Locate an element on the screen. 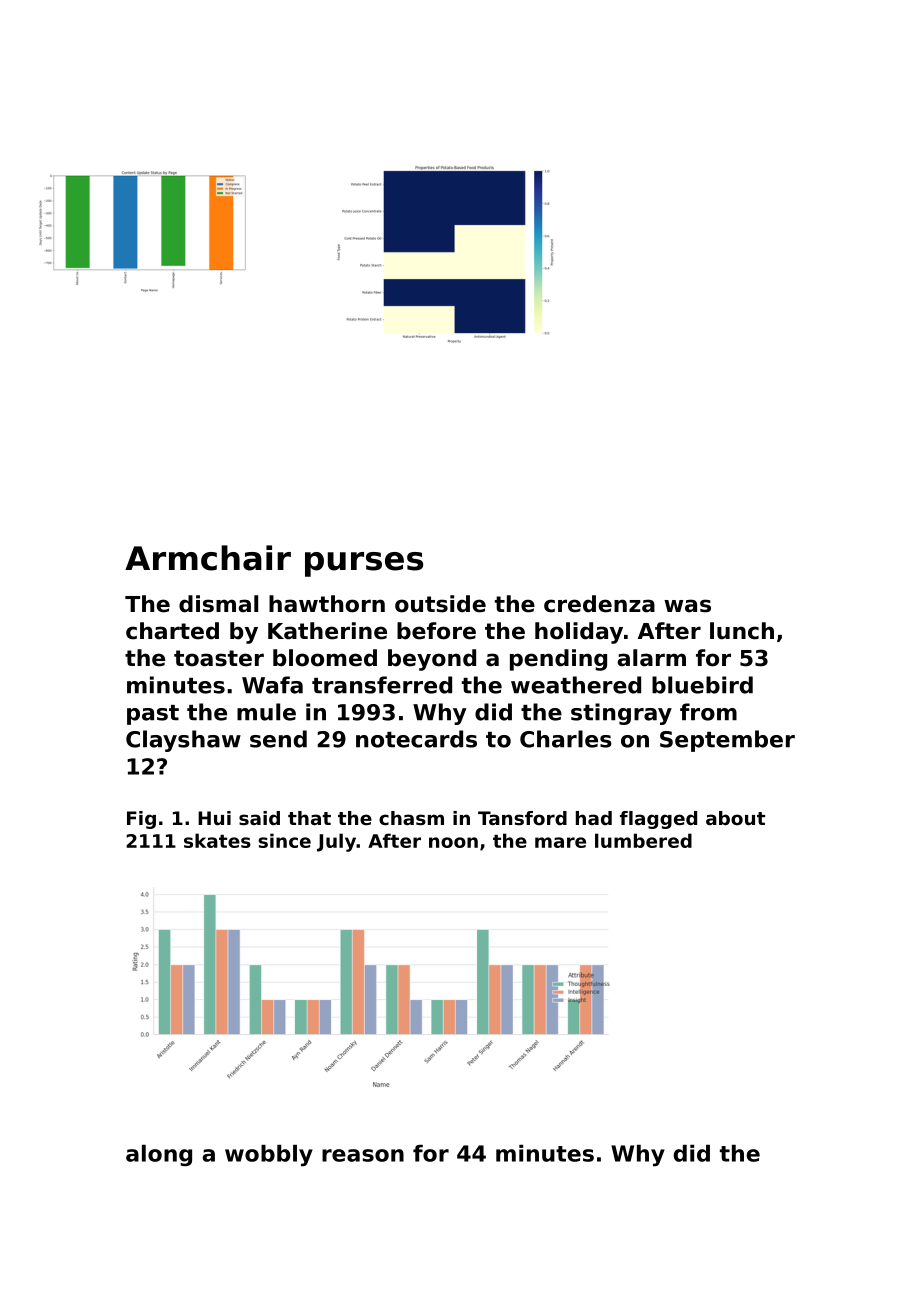 The width and height of the screenshot is (924, 1311). bluebird is located at coordinates (702, 685).
